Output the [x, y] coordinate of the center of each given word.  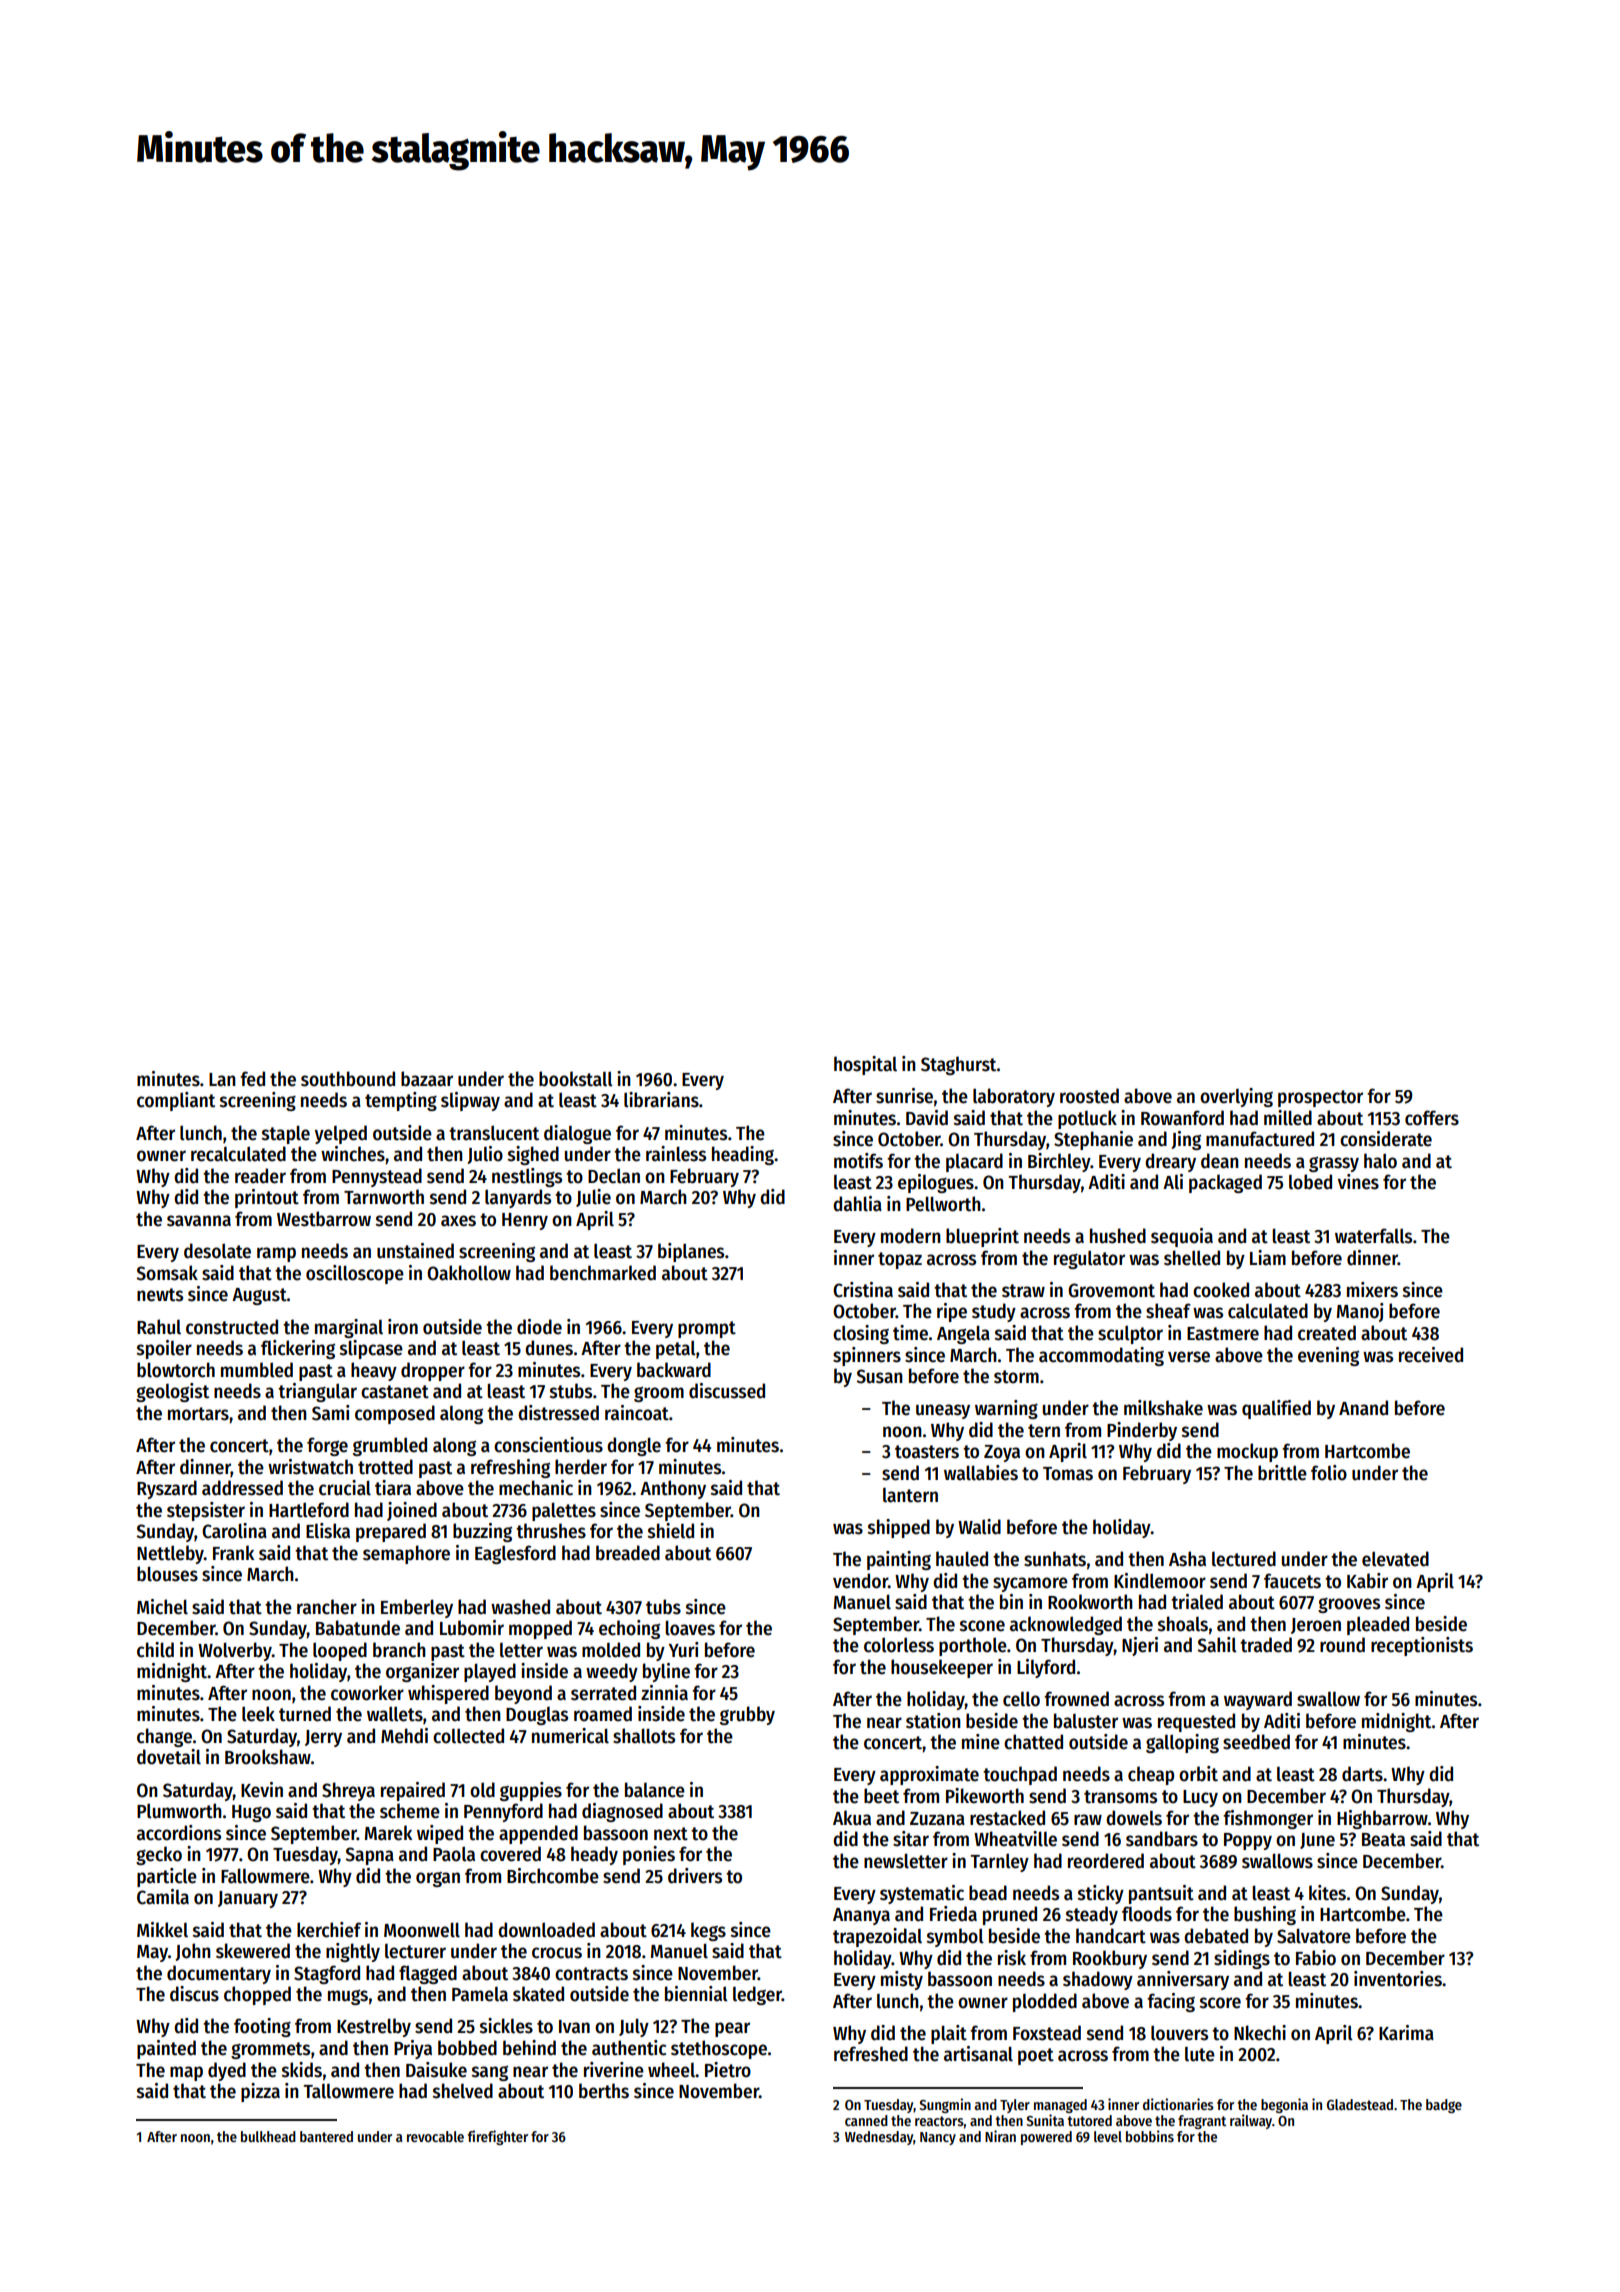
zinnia [664, 1693]
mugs [348, 1997]
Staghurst [959, 1065]
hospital [865, 1065]
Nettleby [170, 1554]
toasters [927, 1452]
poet [1036, 2056]
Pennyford [503, 1812]
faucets [1292, 1581]
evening [1328, 1356]
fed [252, 1079]
